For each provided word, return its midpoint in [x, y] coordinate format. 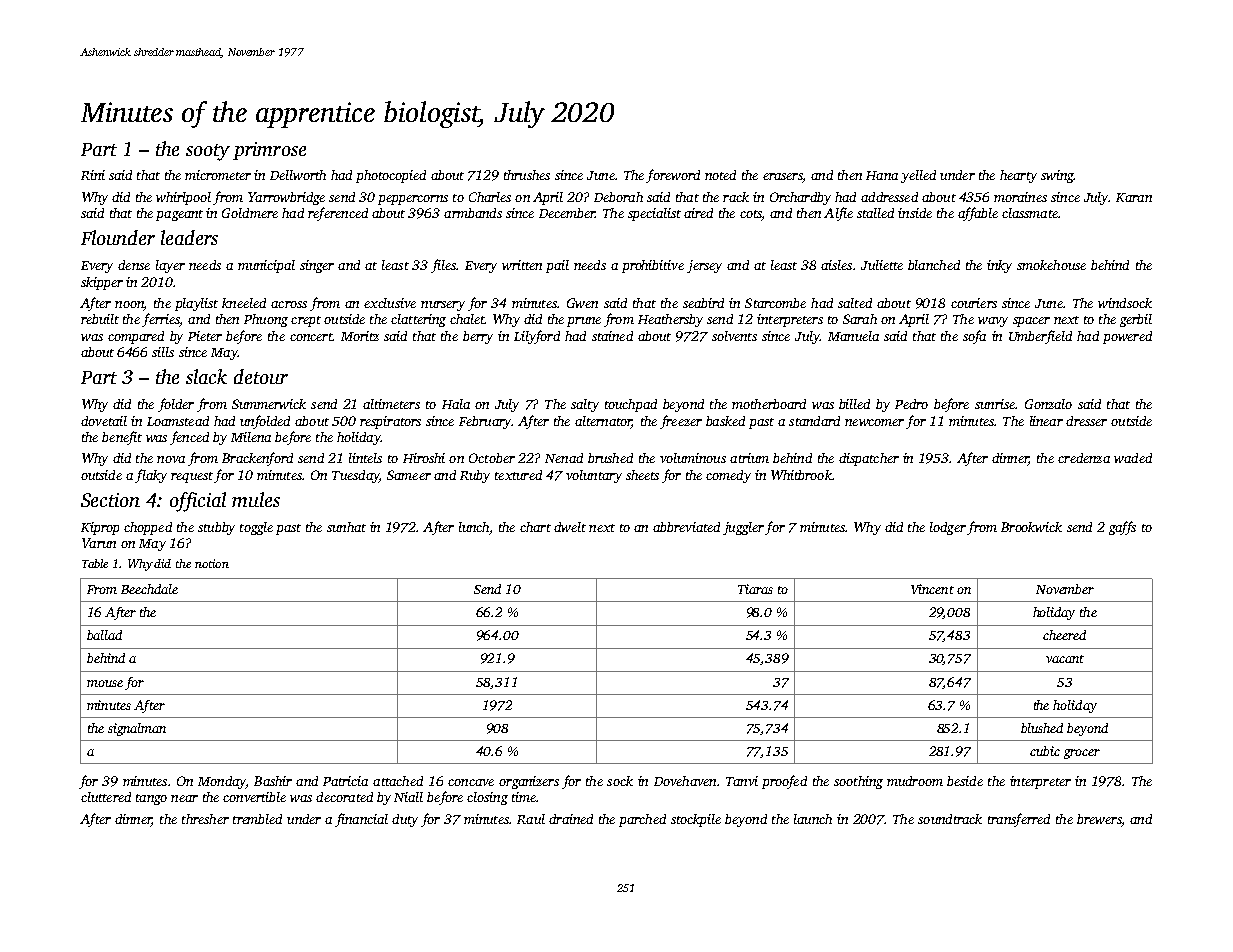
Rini [93, 175]
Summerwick [269, 404]
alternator [603, 422]
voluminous [693, 458]
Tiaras [755, 589]
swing [1057, 176]
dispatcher [869, 459]
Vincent [932, 589]
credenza [1084, 458]
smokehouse [1051, 265]
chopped [148, 528]
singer [317, 266]
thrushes [527, 175]
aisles [836, 265]
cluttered [106, 797]
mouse [105, 683]
